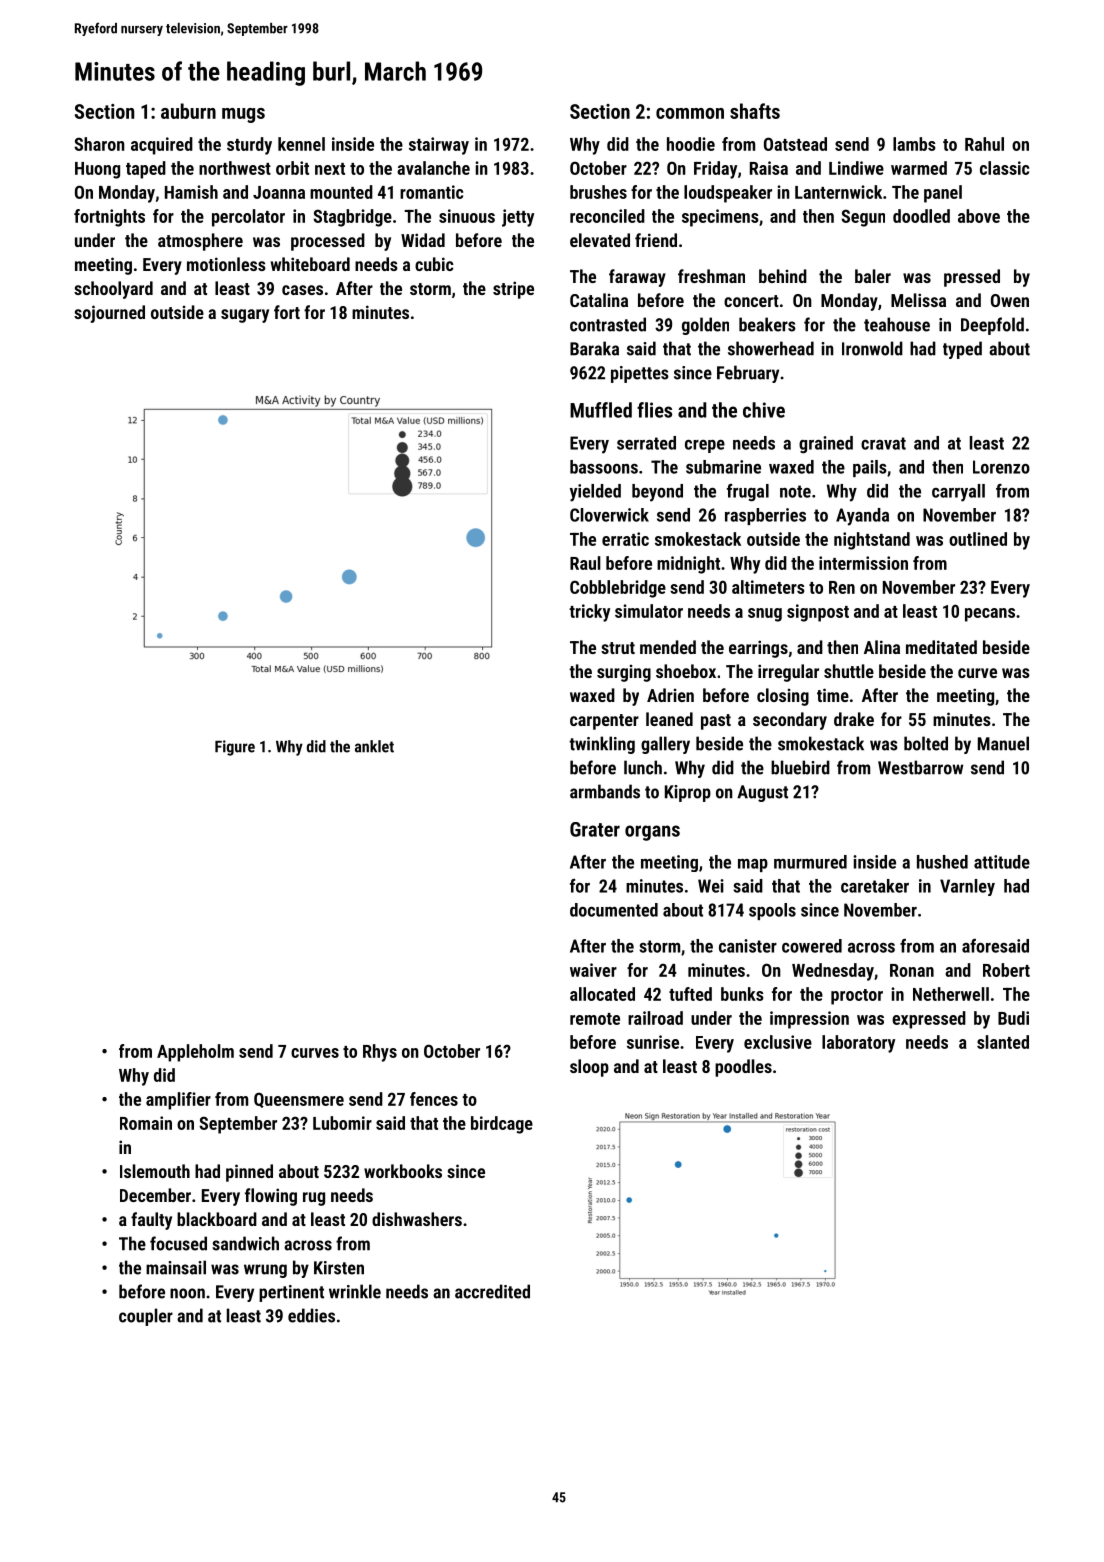 The width and height of the page is (1104, 1562). I want to click on Huong, so click(97, 170).
